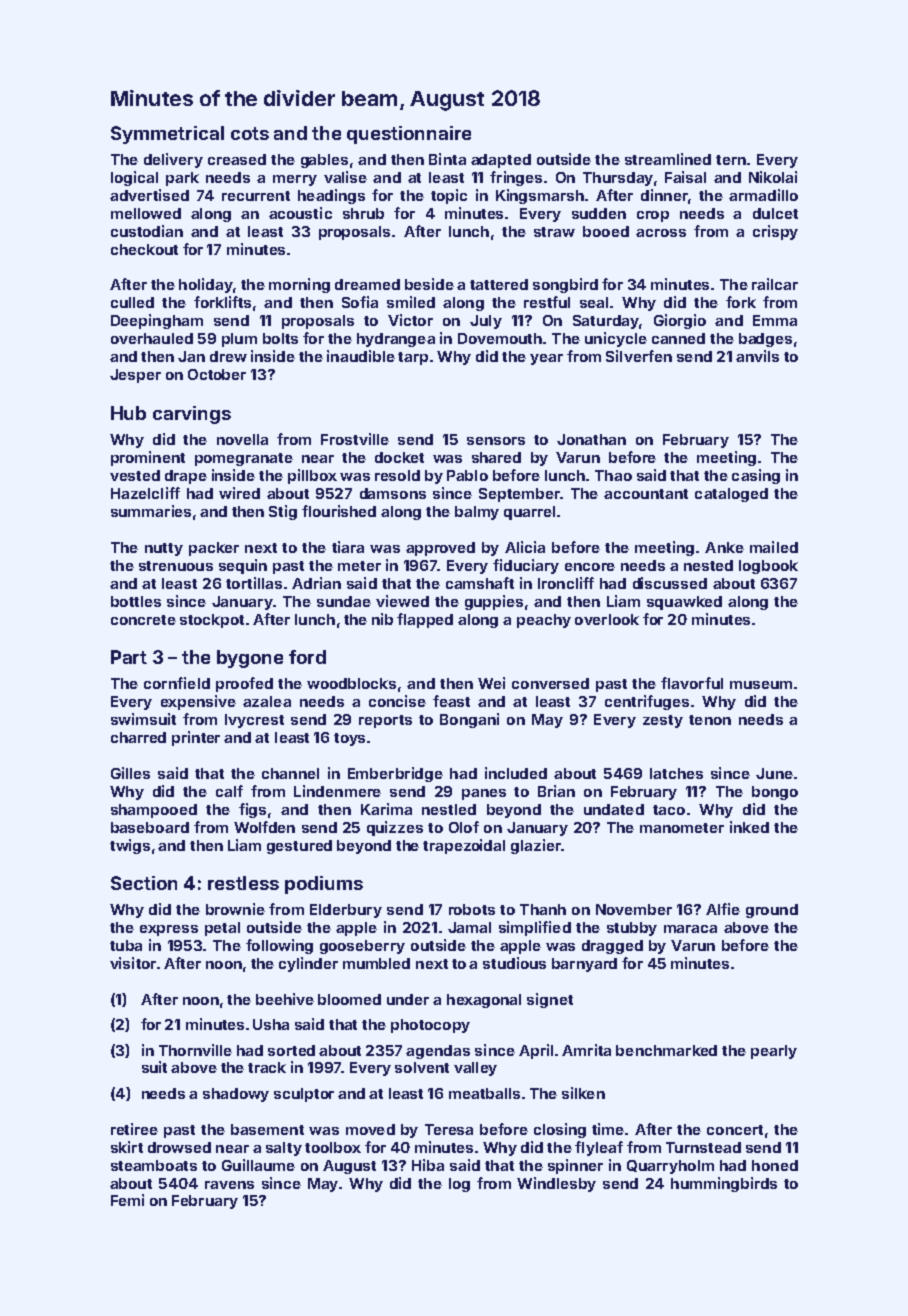  I want to click on tern, so click(731, 160).
